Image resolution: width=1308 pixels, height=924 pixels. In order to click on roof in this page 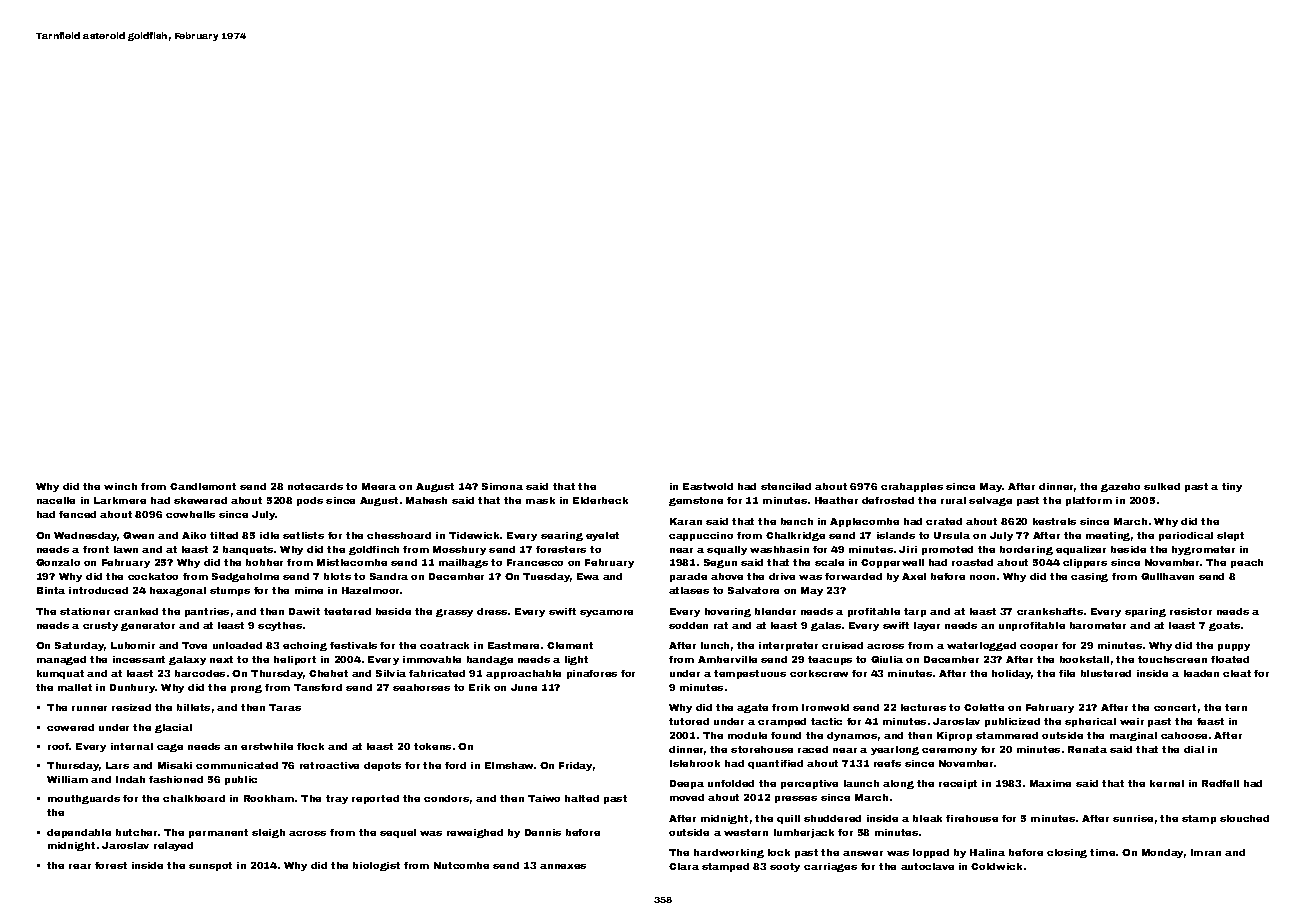, I will do `click(59, 746)`.
